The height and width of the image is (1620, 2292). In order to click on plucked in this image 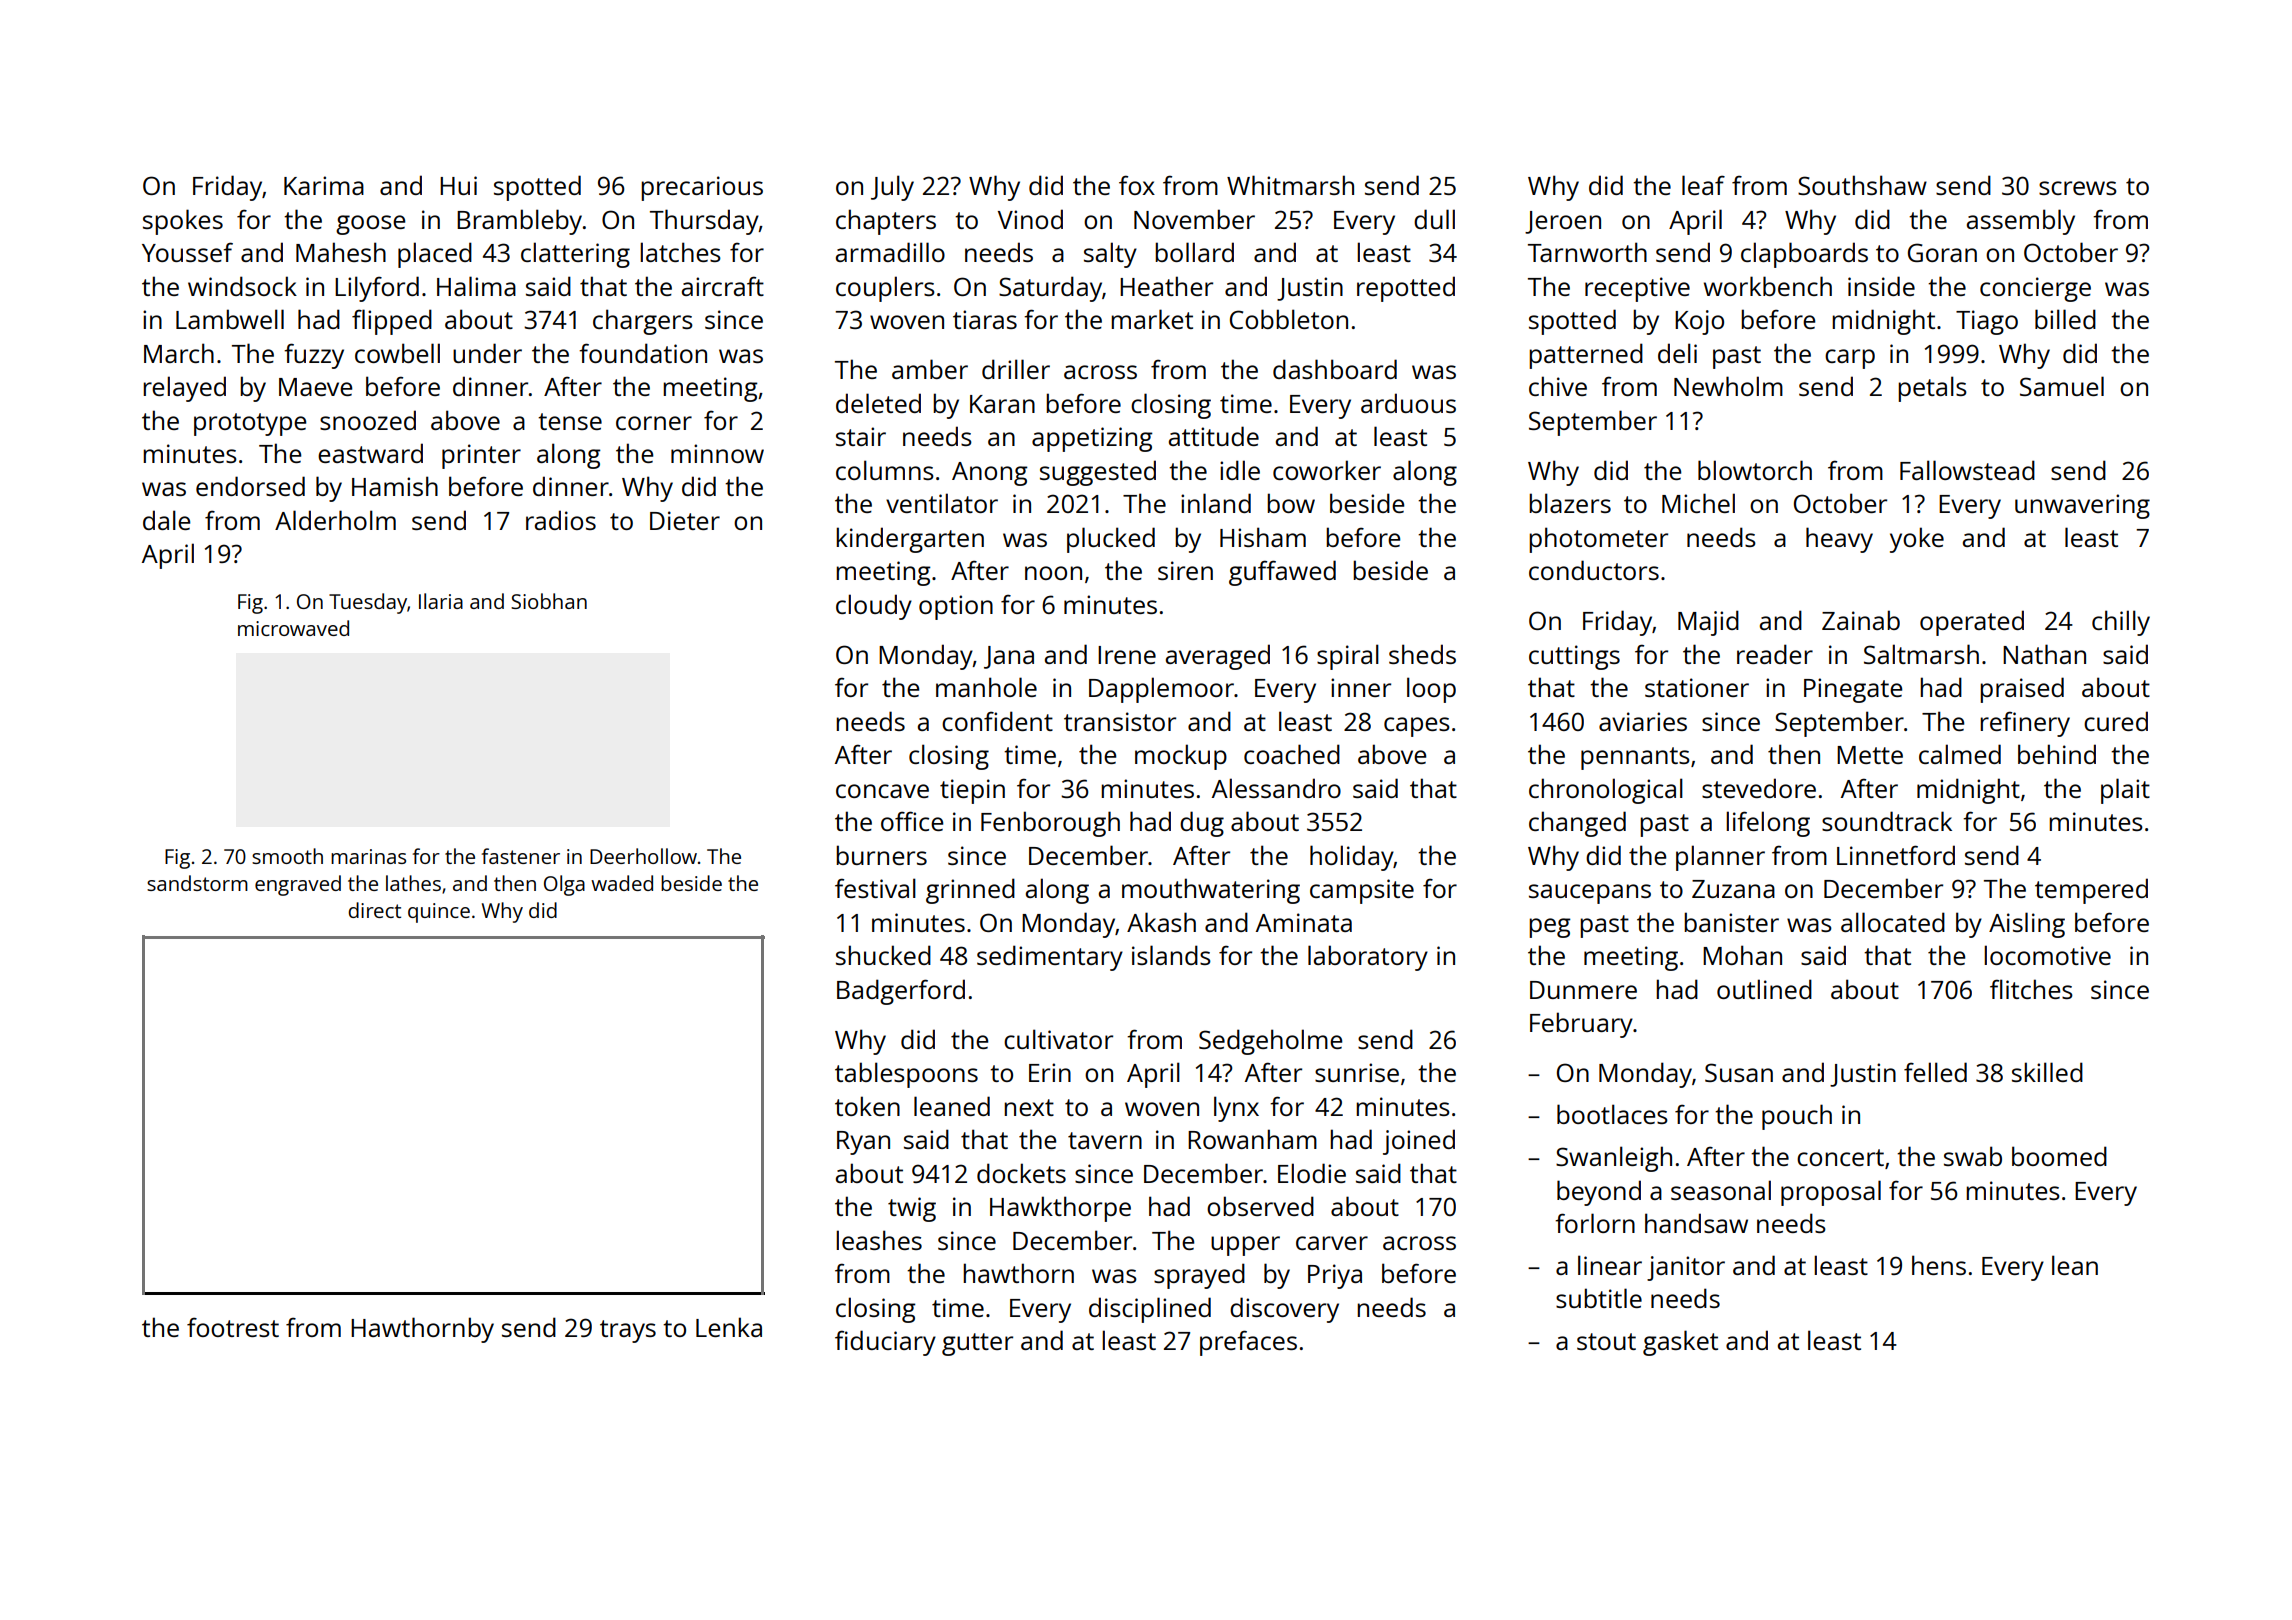, I will do `click(1111, 540)`.
